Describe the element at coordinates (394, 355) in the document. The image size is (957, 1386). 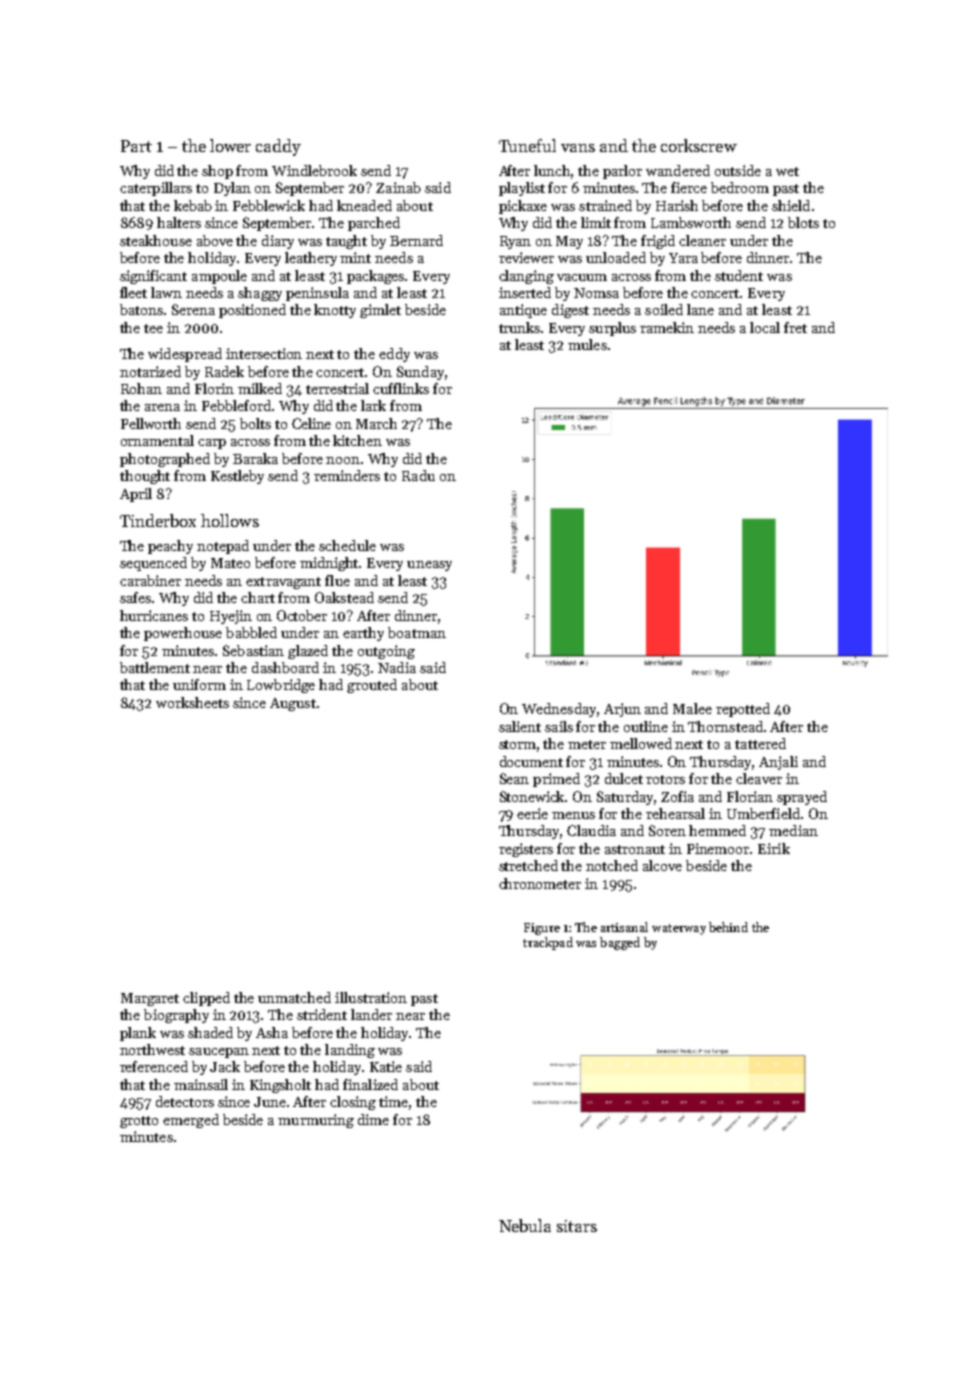
I see `eddy` at that location.
